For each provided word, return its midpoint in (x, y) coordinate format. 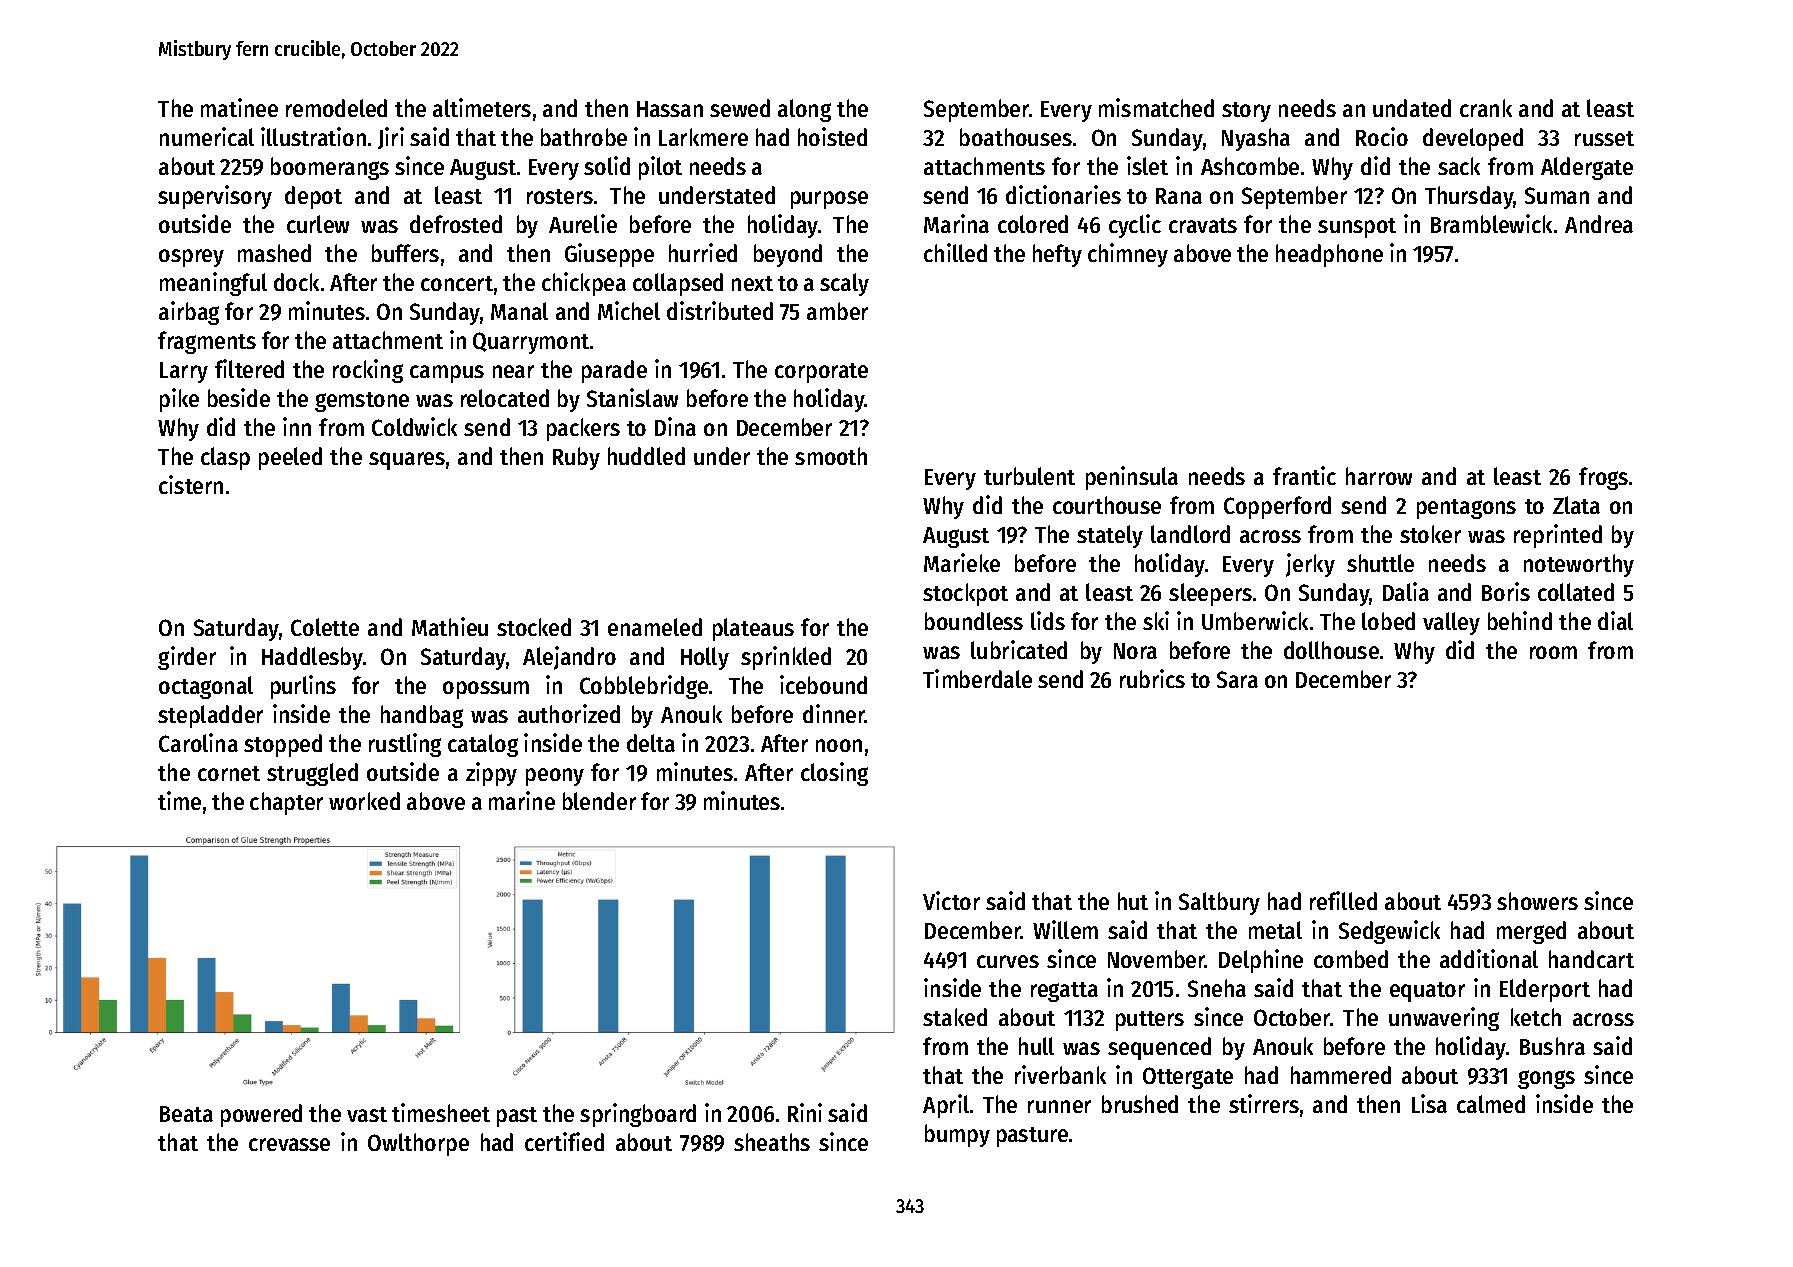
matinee (239, 107)
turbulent (1029, 476)
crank (1486, 108)
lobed (1388, 621)
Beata (186, 1114)
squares (407, 461)
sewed (740, 108)
